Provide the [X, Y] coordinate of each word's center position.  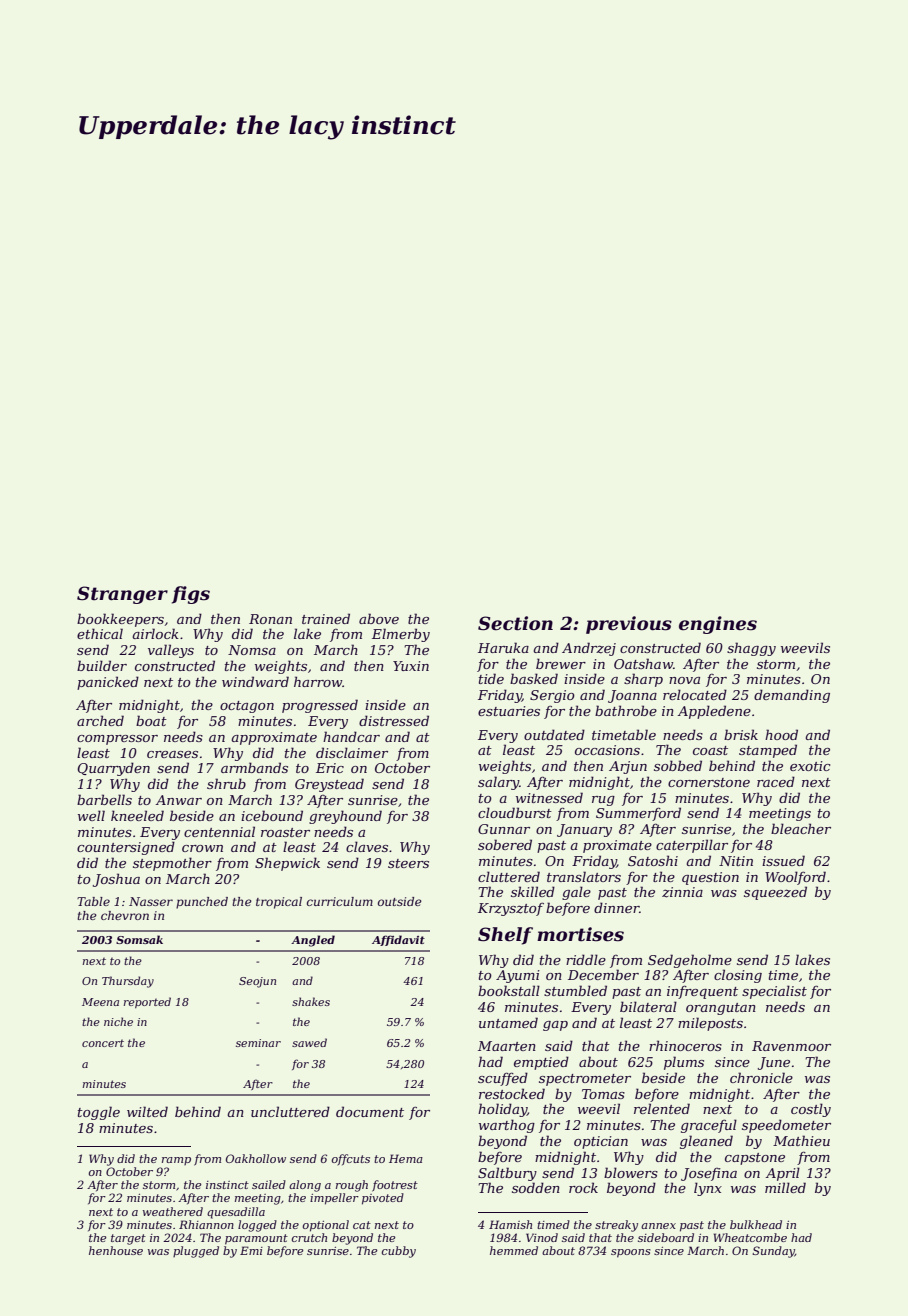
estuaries [509, 711]
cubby [398, 1252]
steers [408, 863]
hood [781, 734]
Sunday [773, 1252]
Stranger [122, 595]
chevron [125, 915]
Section [515, 623]
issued [783, 860]
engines [718, 625]
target [128, 1239]
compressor [117, 740]
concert [103, 1043]
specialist [774, 992]
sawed [309, 1042]
